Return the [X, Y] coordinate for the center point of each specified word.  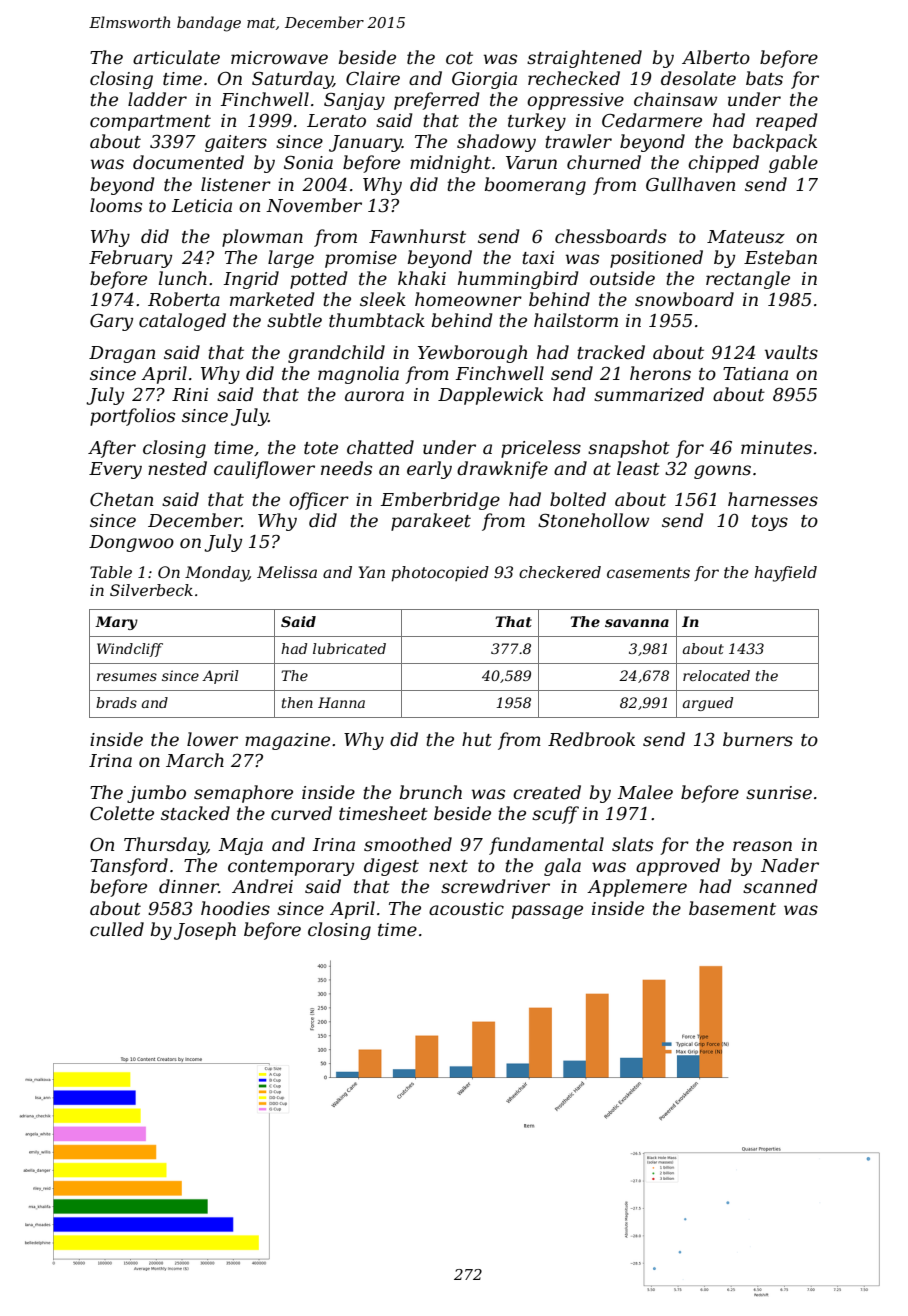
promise [361, 259]
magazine [287, 741]
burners [758, 739]
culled [117, 929]
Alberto [716, 57]
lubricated [349, 648]
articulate [176, 57]
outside [622, 278]
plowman [262, 238]
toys [770, 523]
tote [321, 448]
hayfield [786, 574]
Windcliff [130, 650]
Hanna [341, 702]
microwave [279, 58]
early [429, 470]
